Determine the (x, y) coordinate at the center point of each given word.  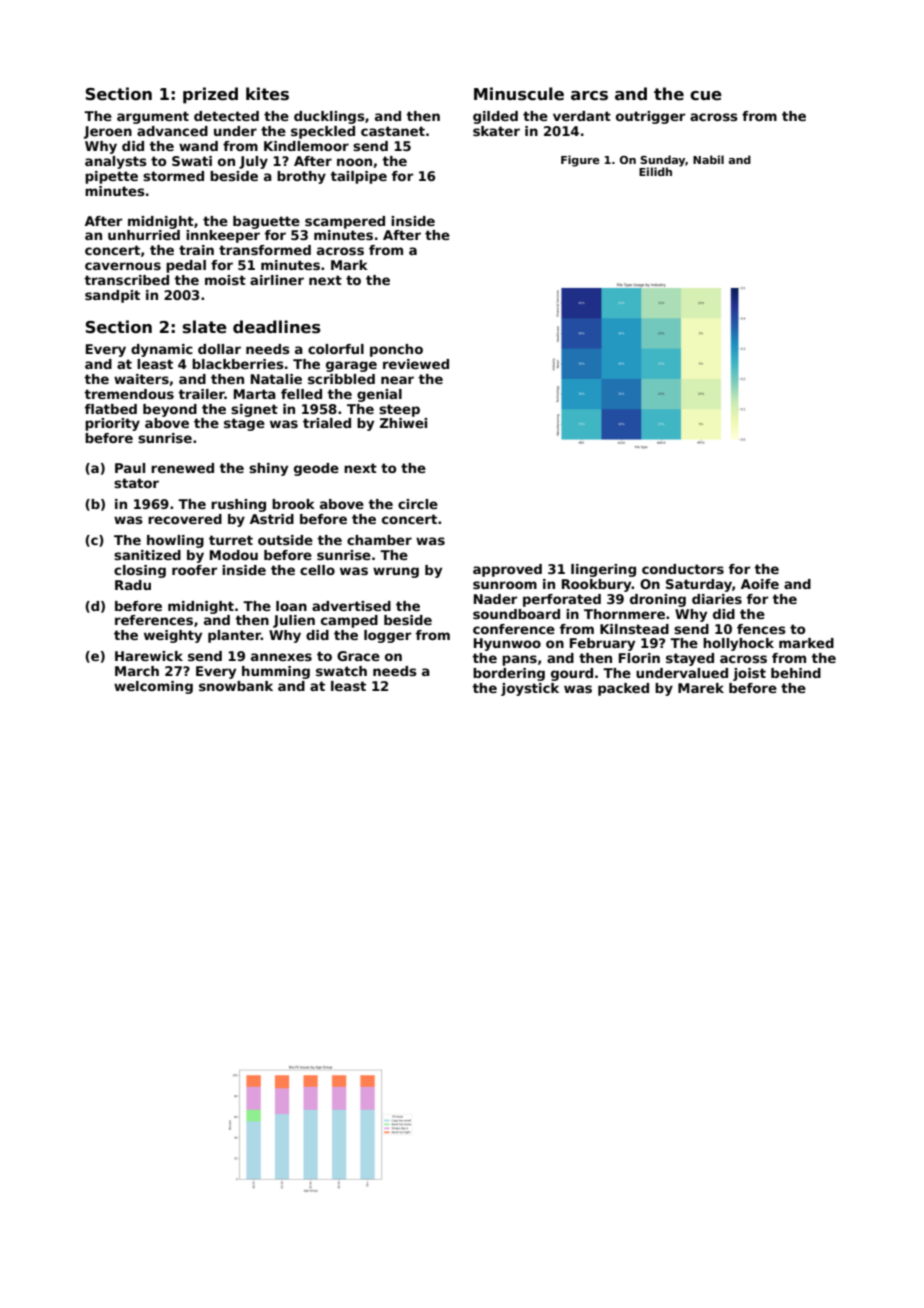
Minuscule (519, 94)
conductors (683, 569)
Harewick (149, 656)
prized (210, 95)
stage (244, 424)
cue (706, 96)
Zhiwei (403, 423)
